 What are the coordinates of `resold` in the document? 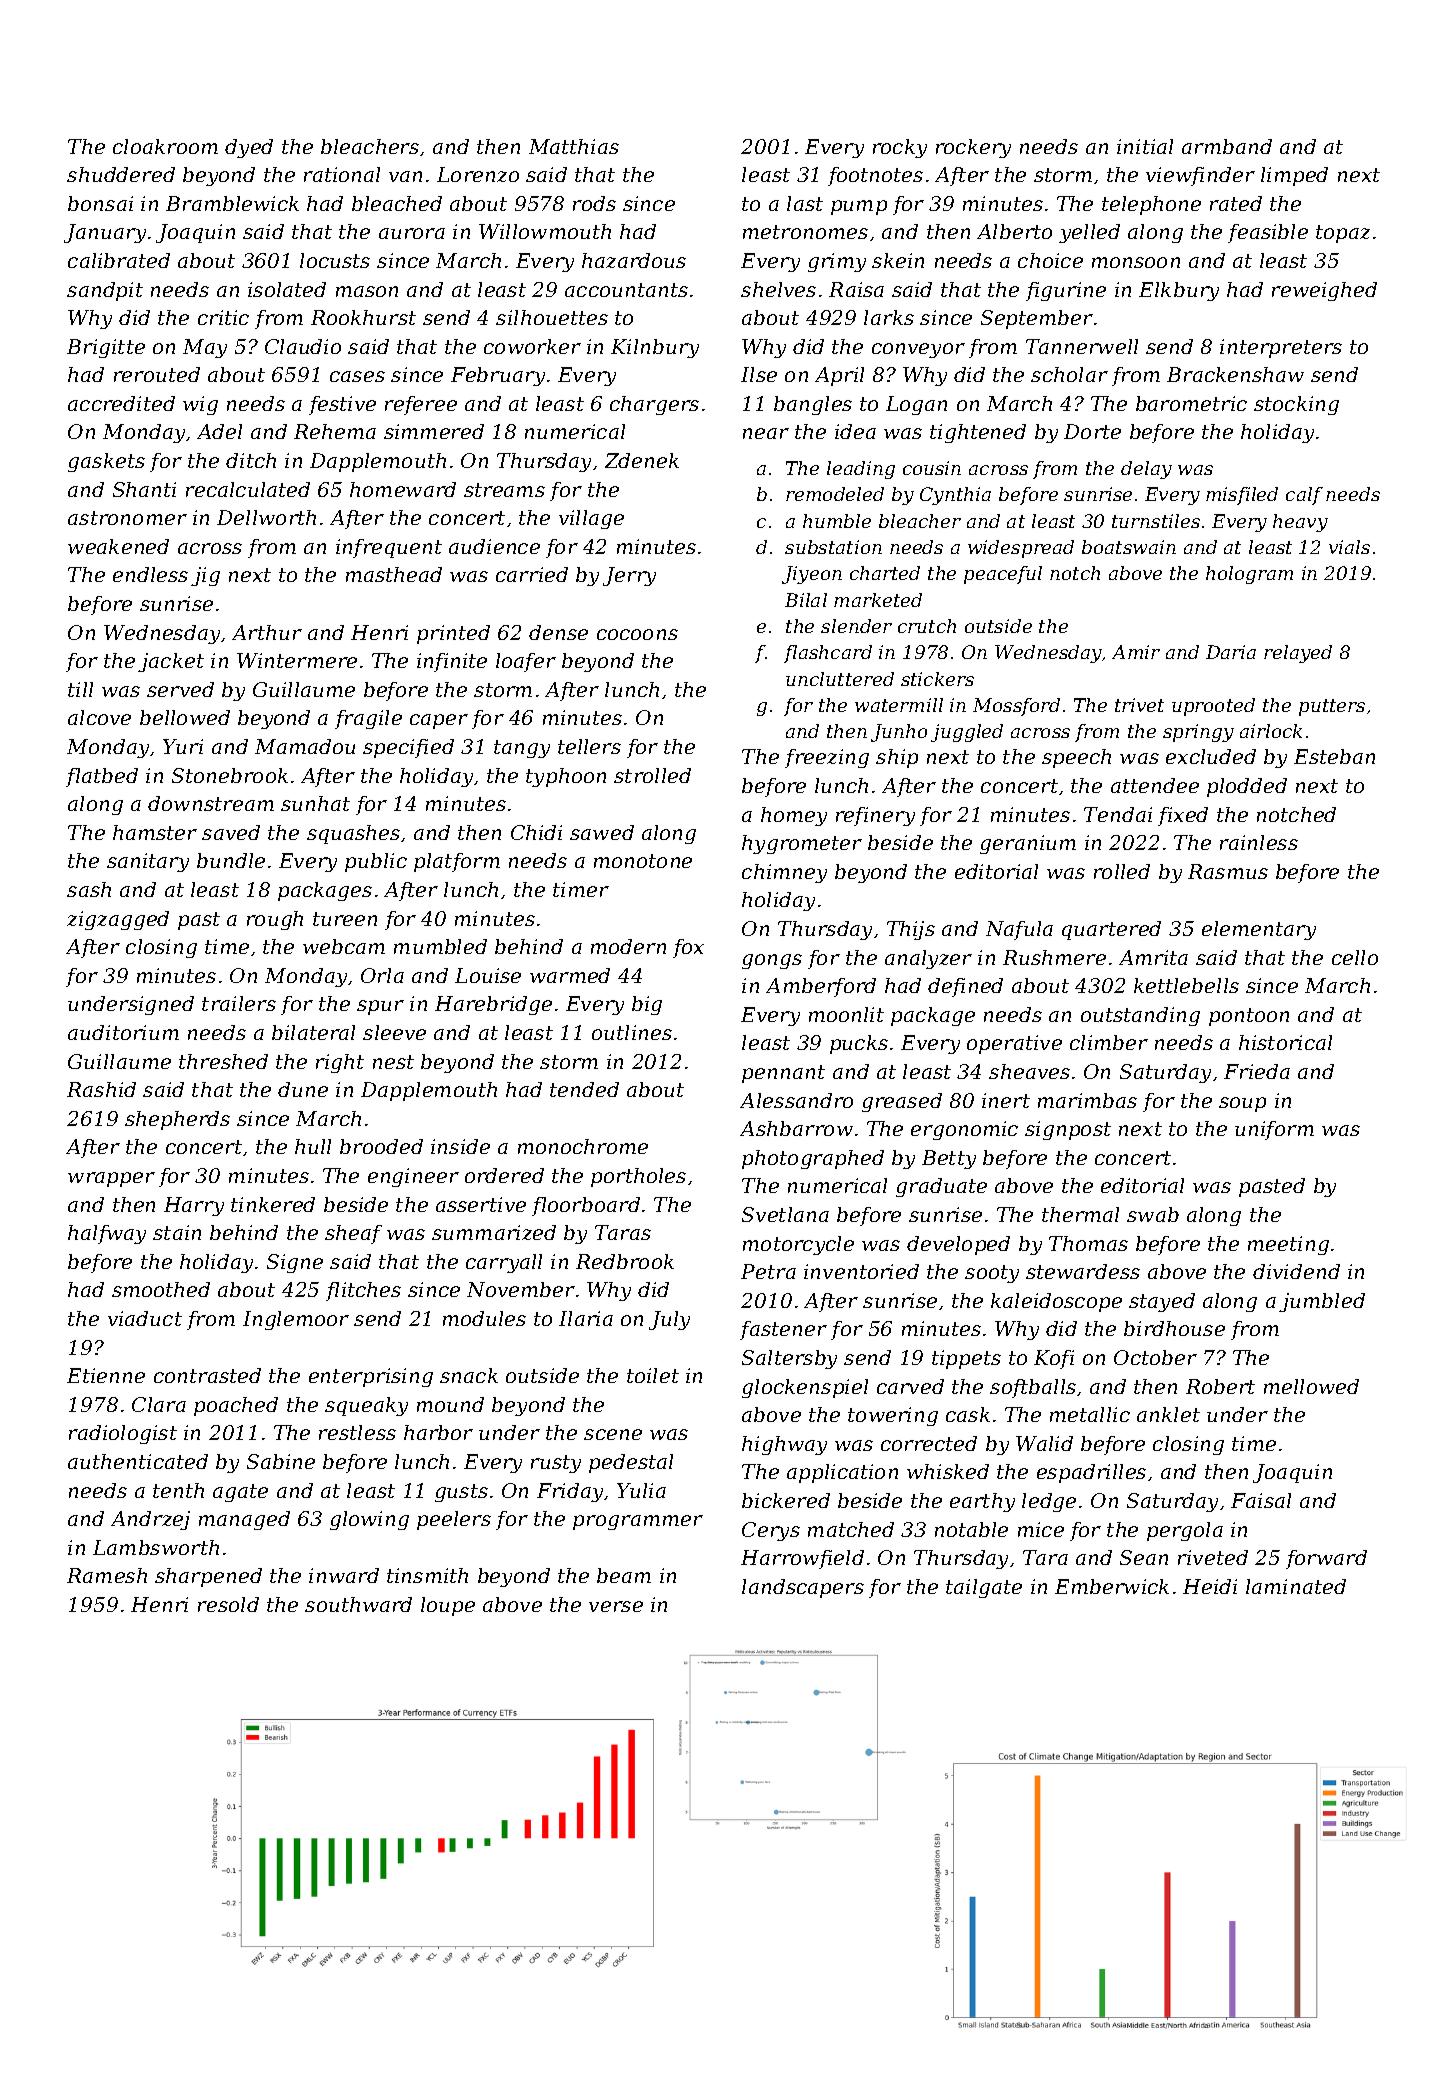 It's located at (228, 1604).
